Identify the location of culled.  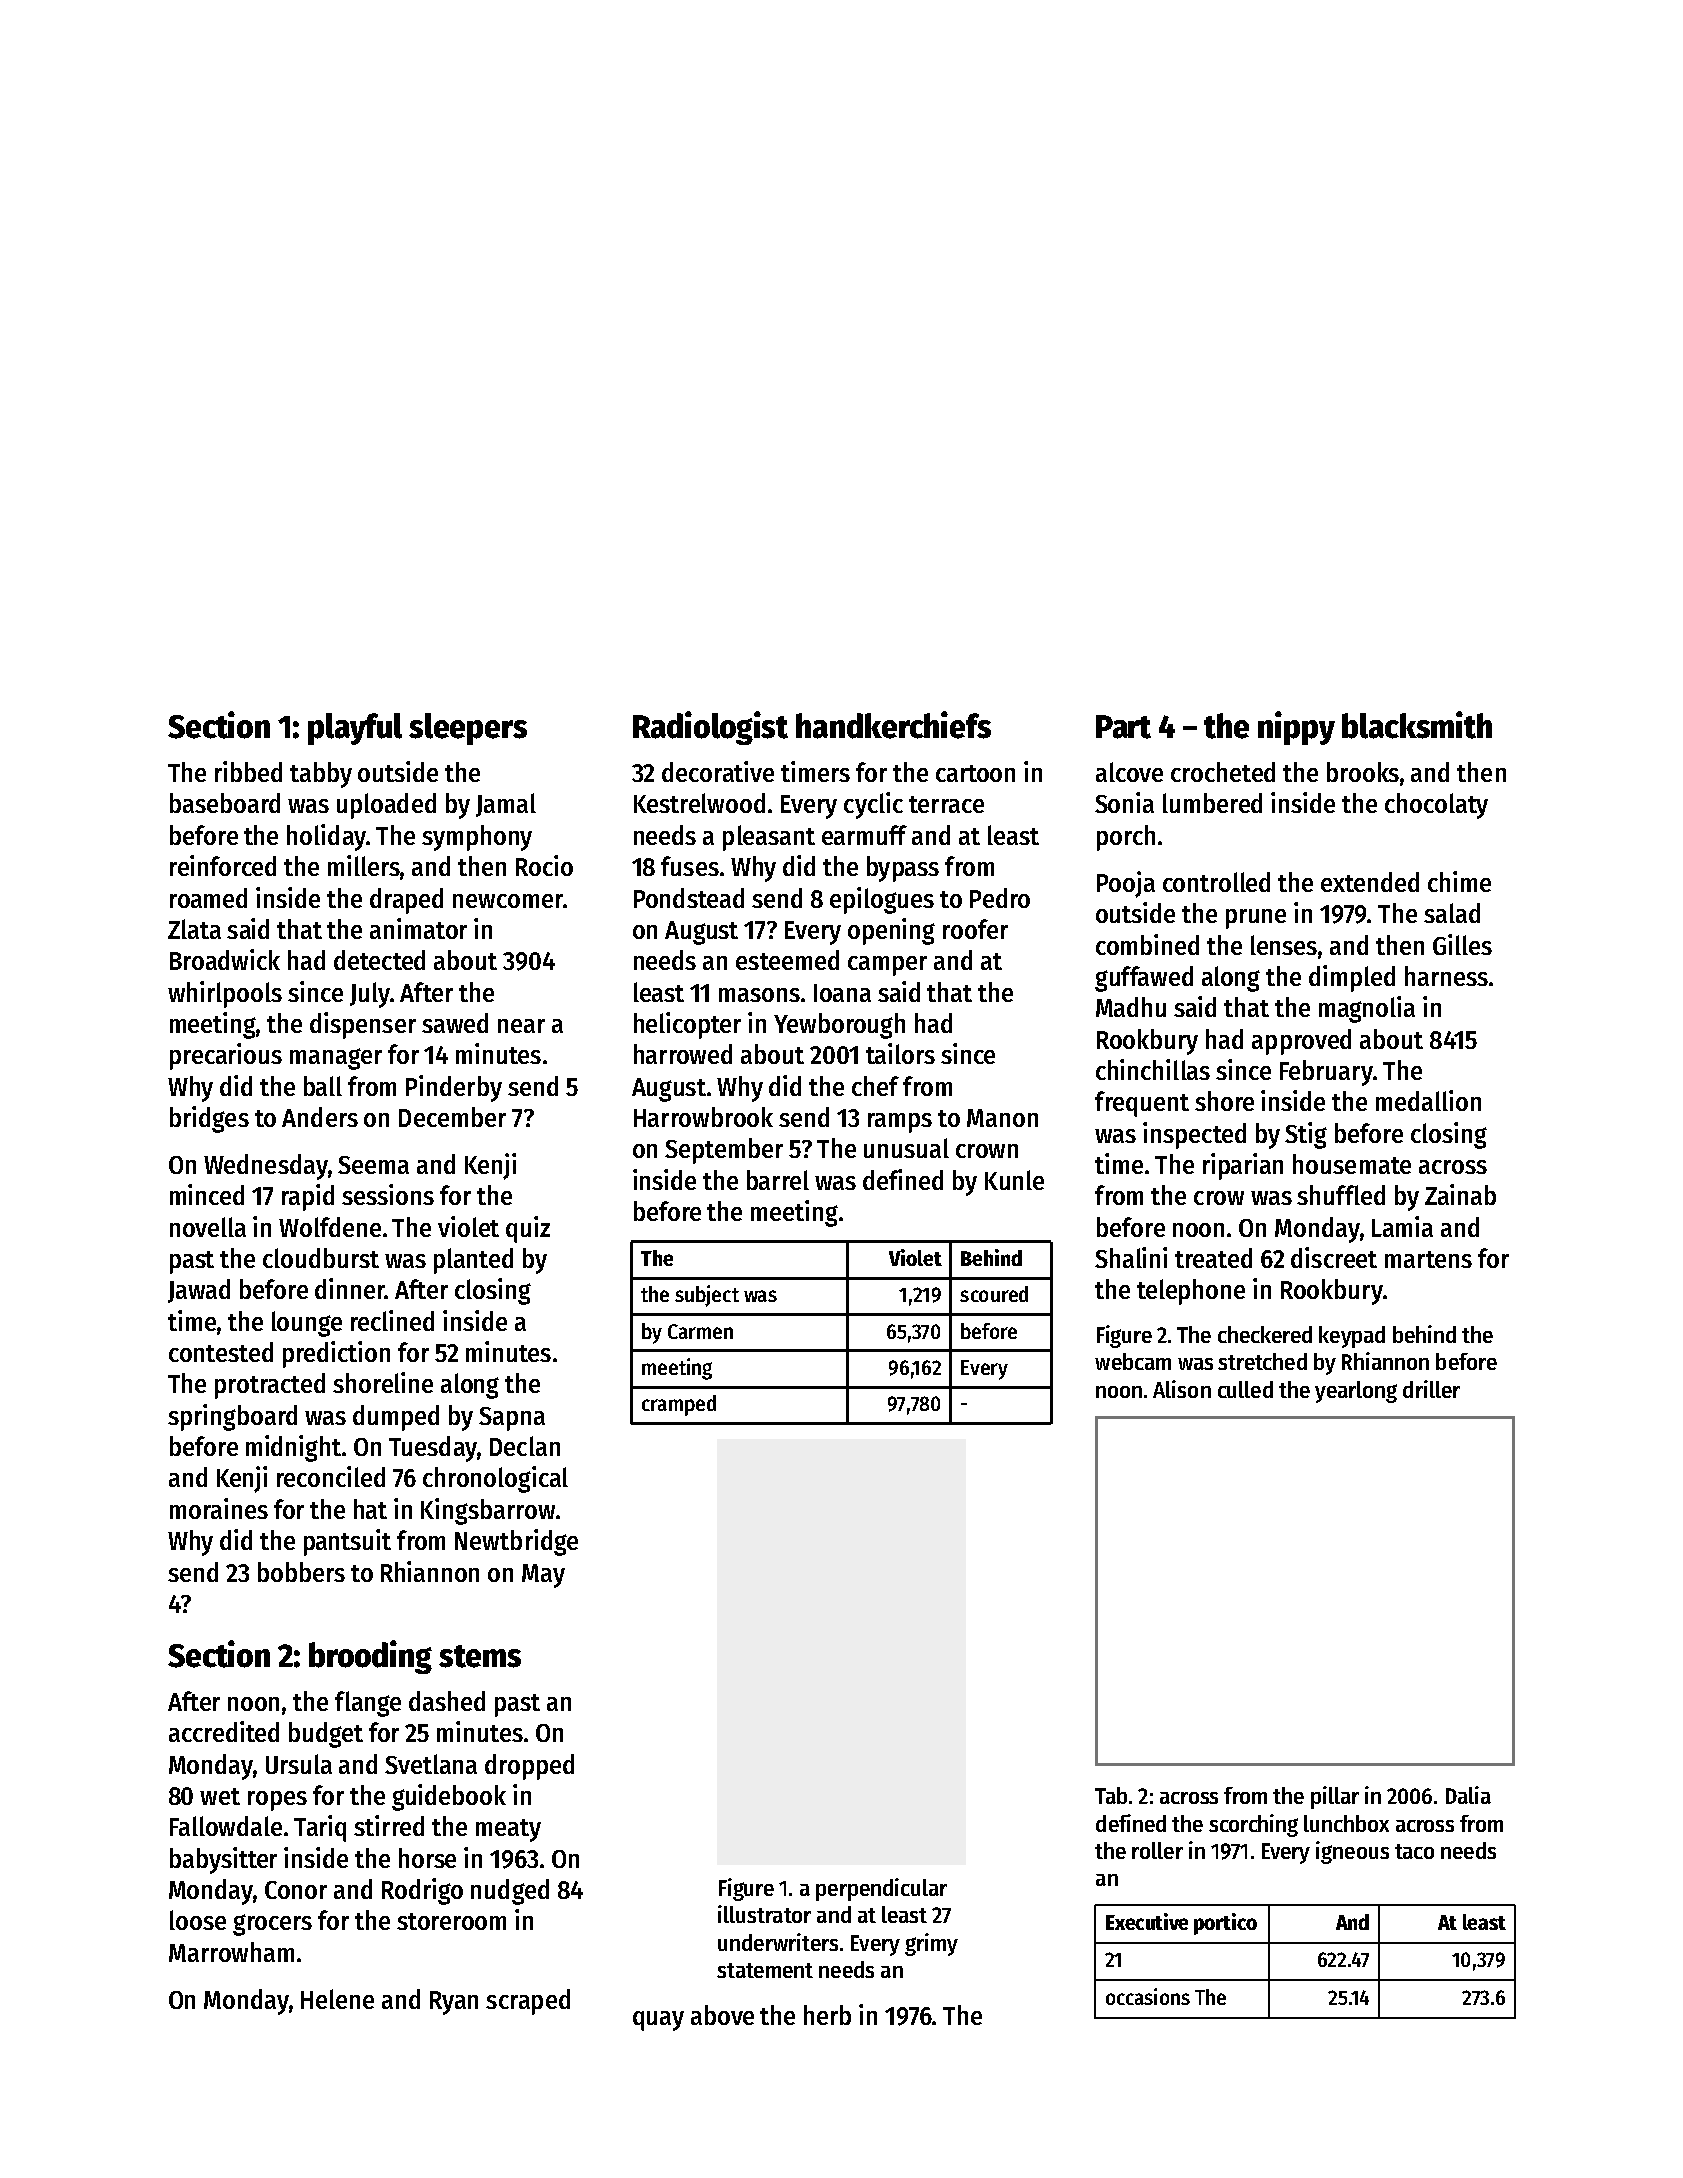
(1245, 1389).
